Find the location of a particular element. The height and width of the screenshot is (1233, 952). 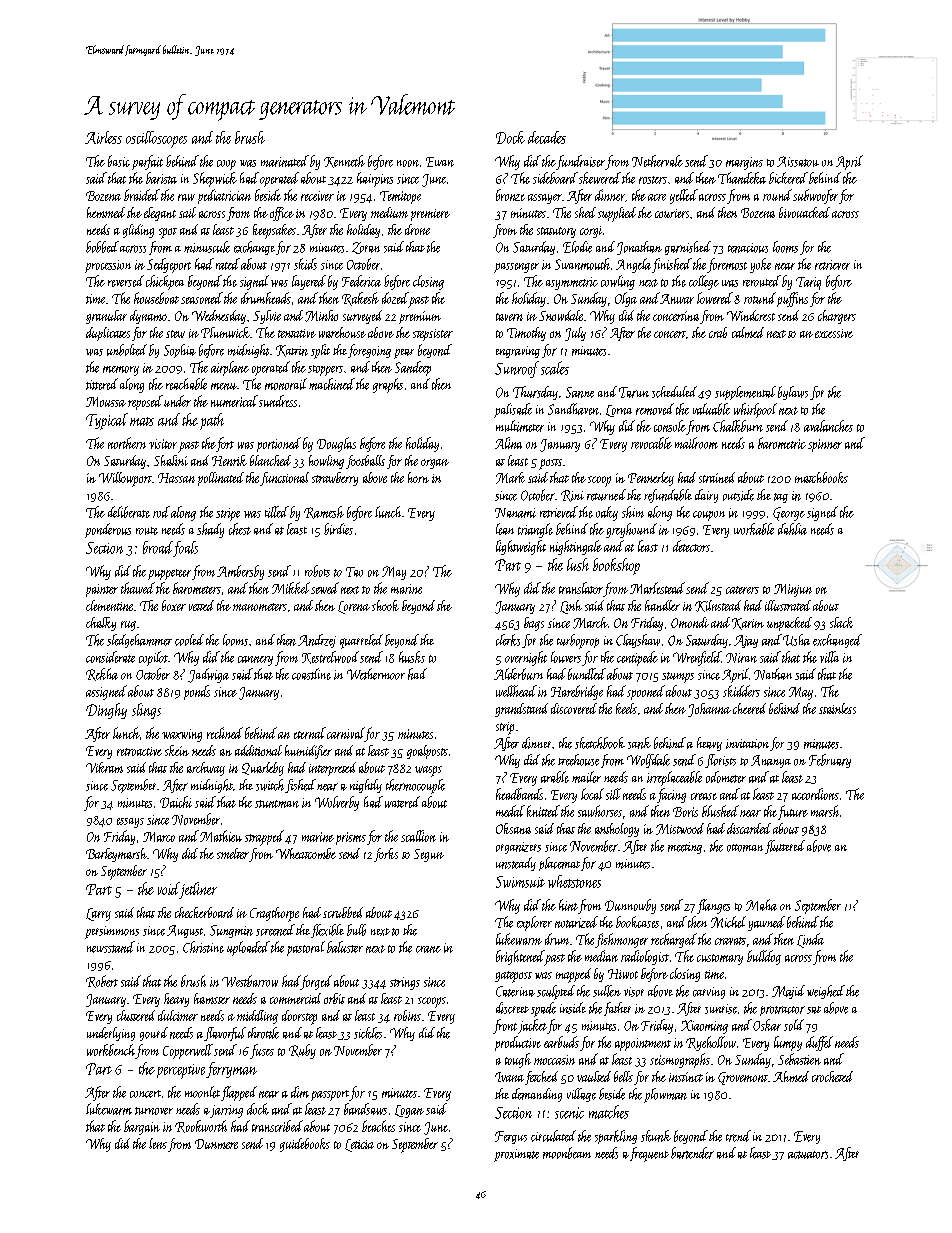

discovered is located at coordinates (574, 708).
